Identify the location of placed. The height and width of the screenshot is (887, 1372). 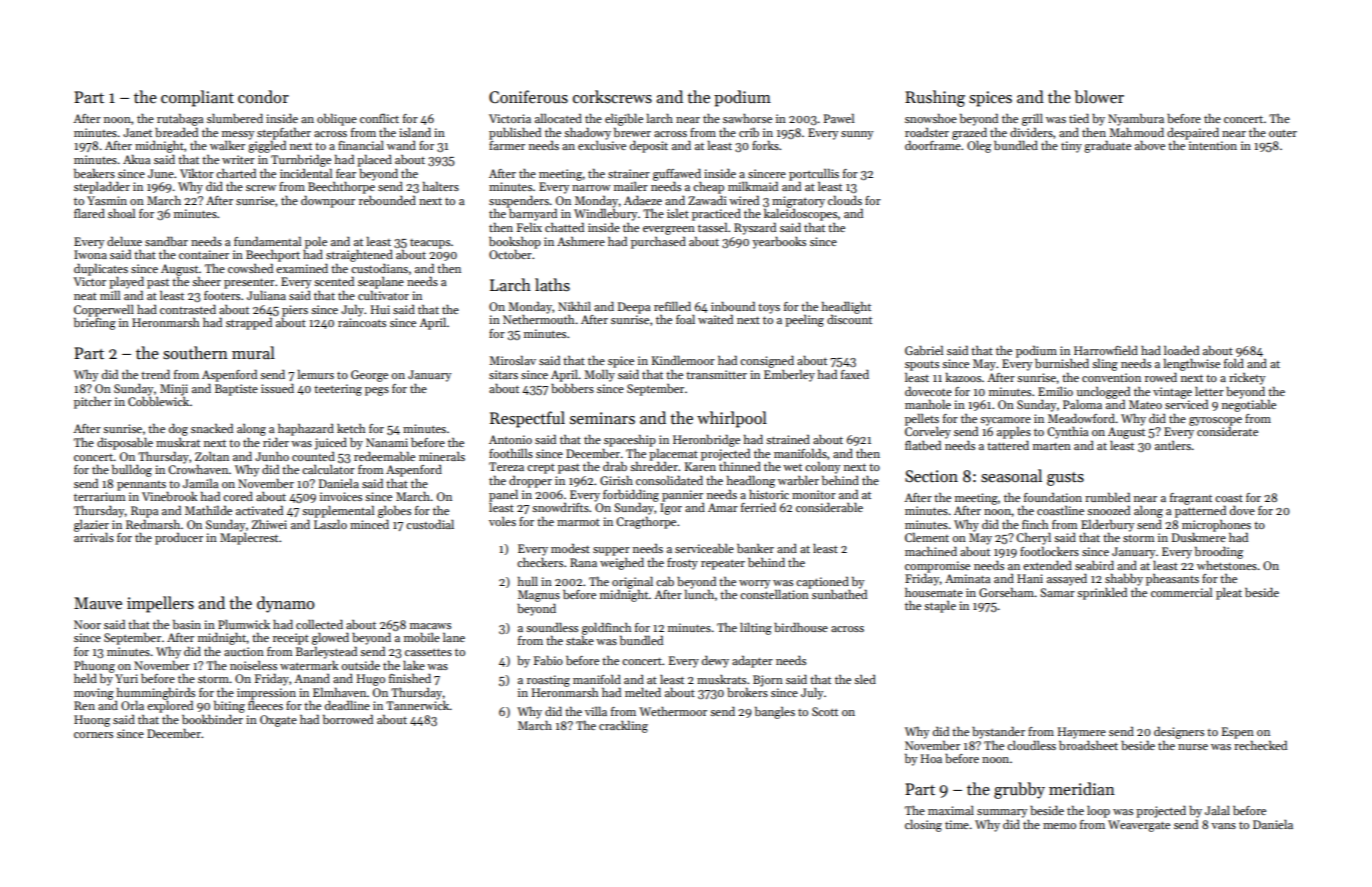
(374, 161).
